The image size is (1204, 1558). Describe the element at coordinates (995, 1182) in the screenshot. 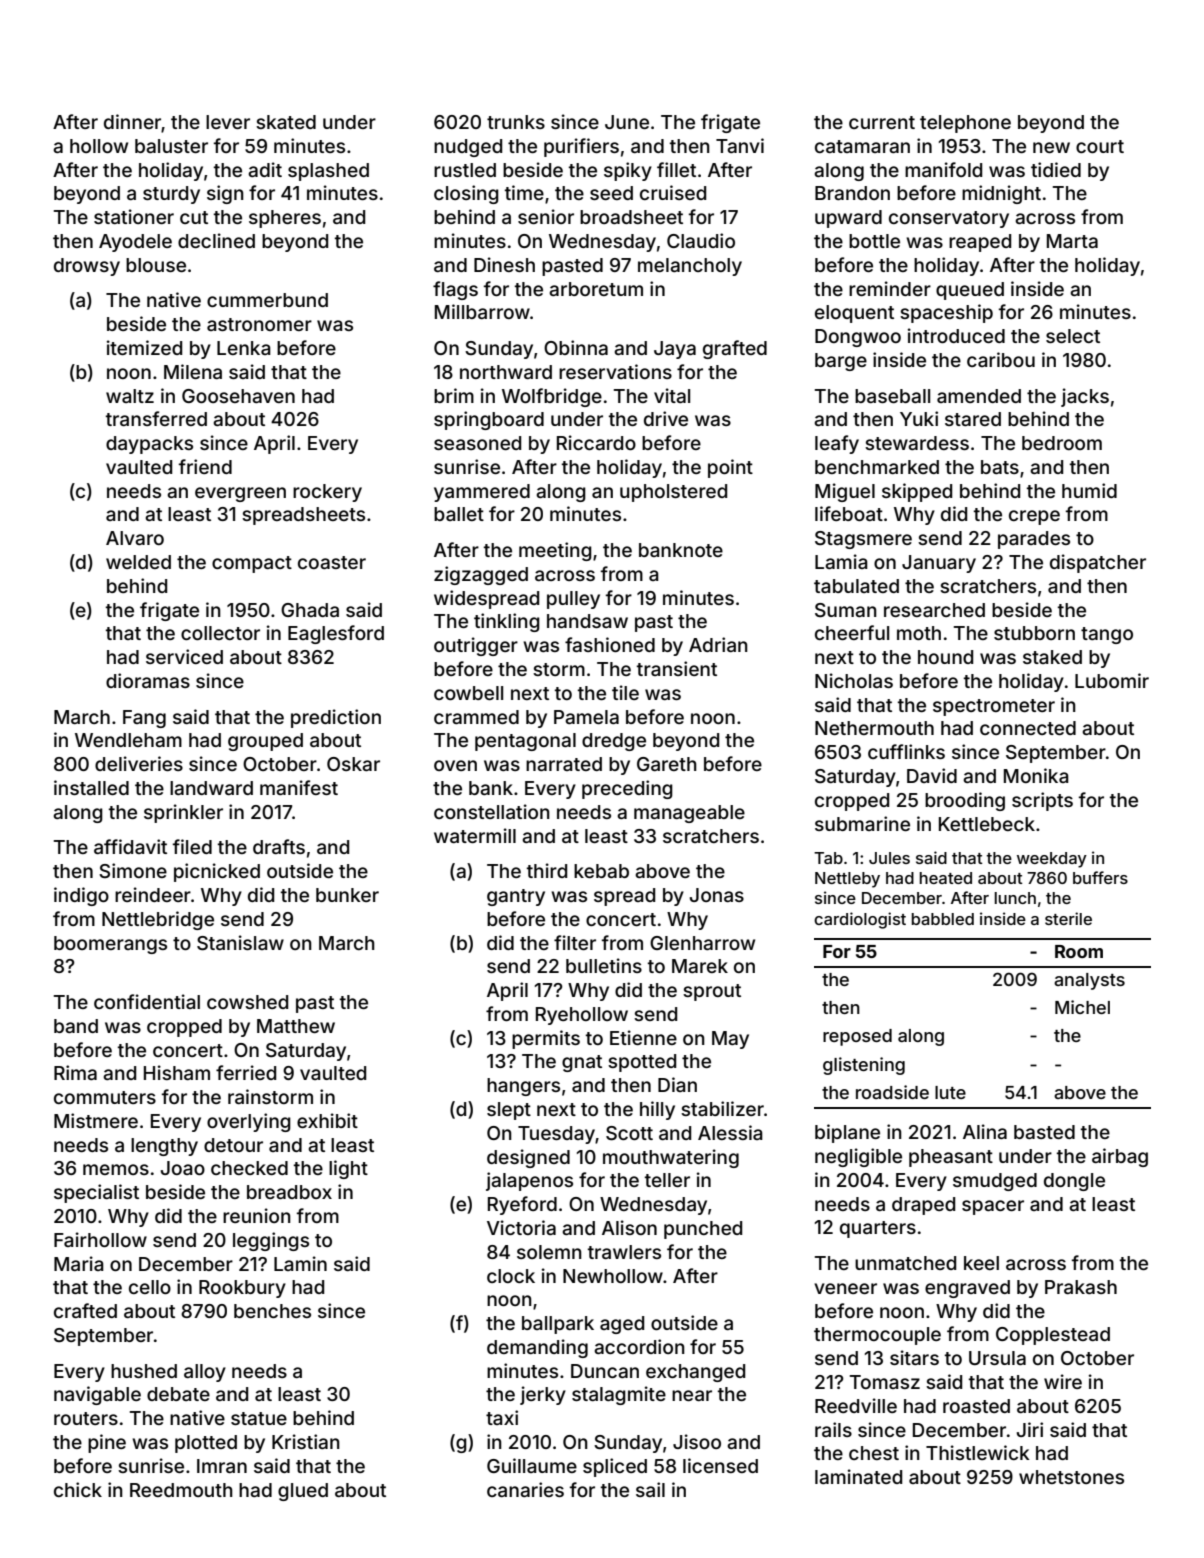

I see `smudged` at that location.
